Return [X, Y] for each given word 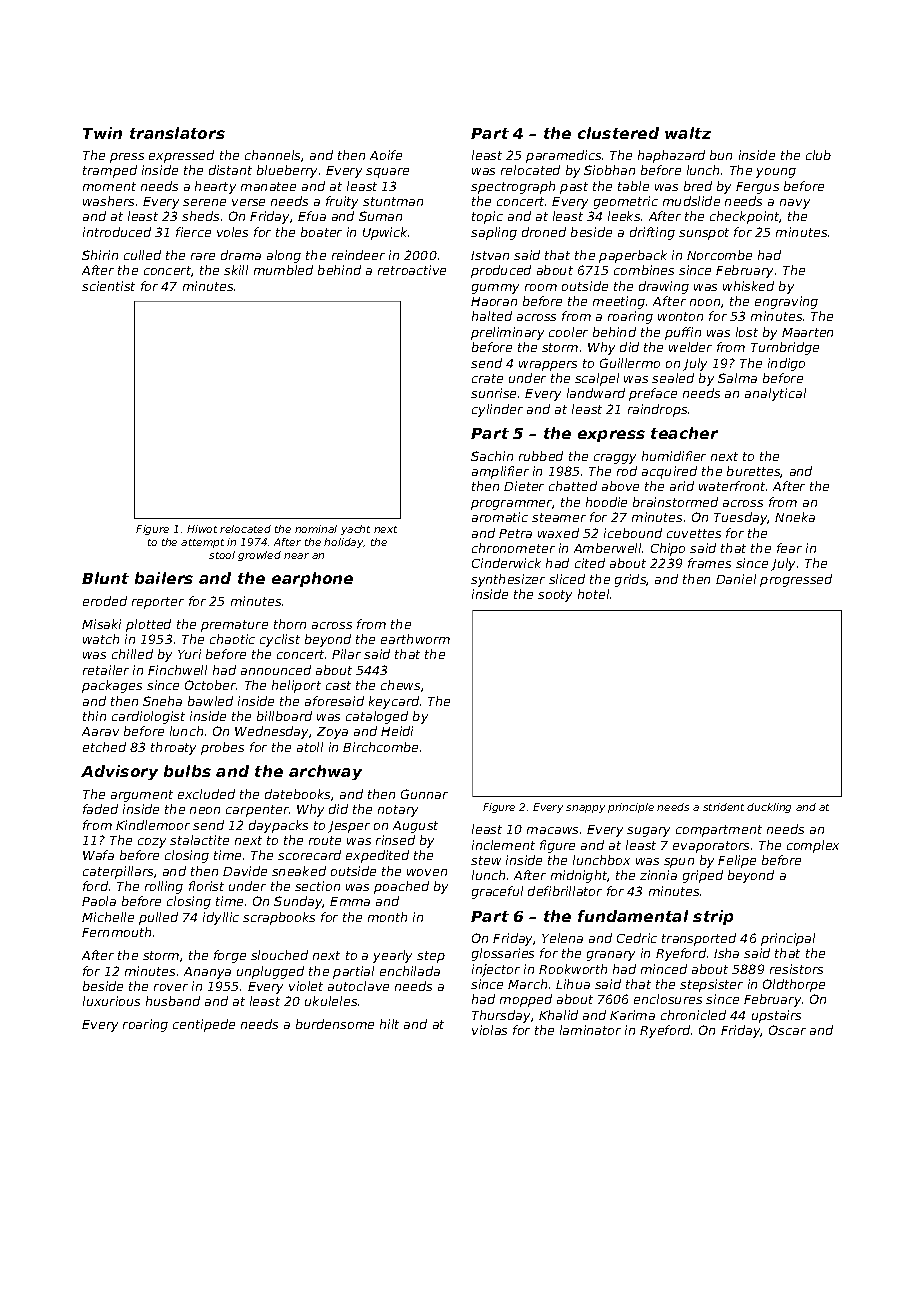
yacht [355, 530]
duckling [769, 808]
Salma [737, 378]
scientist [108, 286]
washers [108, 201]
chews [400, 685]
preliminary [507, 333]
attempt [202, 543]
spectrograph [513, 187]
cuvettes [694, 533]
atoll [310, 747]
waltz [688, 133]
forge [230, 956]
